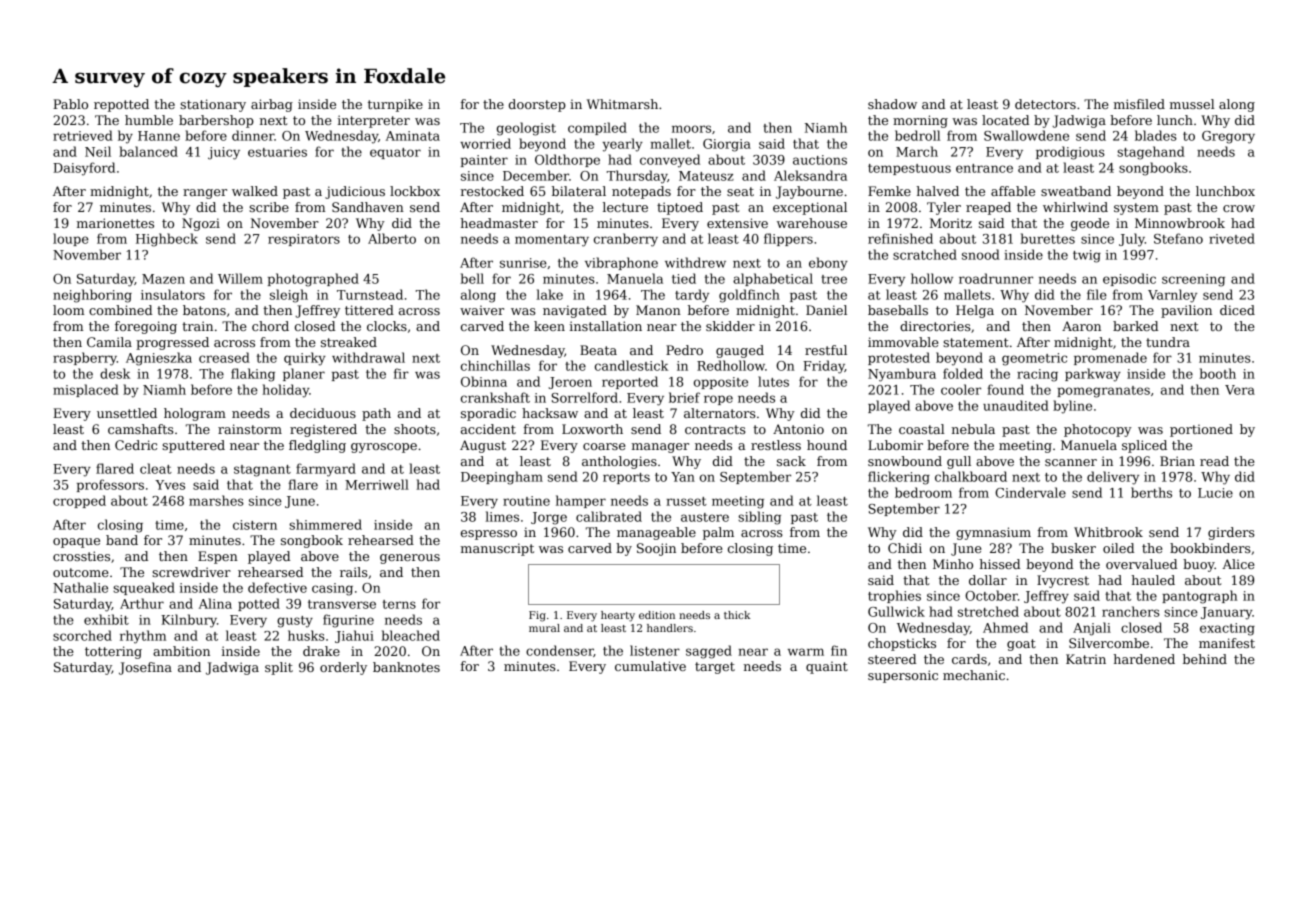 The image size is (1308, 924). Describe the element at coordinates (974, 675) in the document. I see `mechanic` at that location.
